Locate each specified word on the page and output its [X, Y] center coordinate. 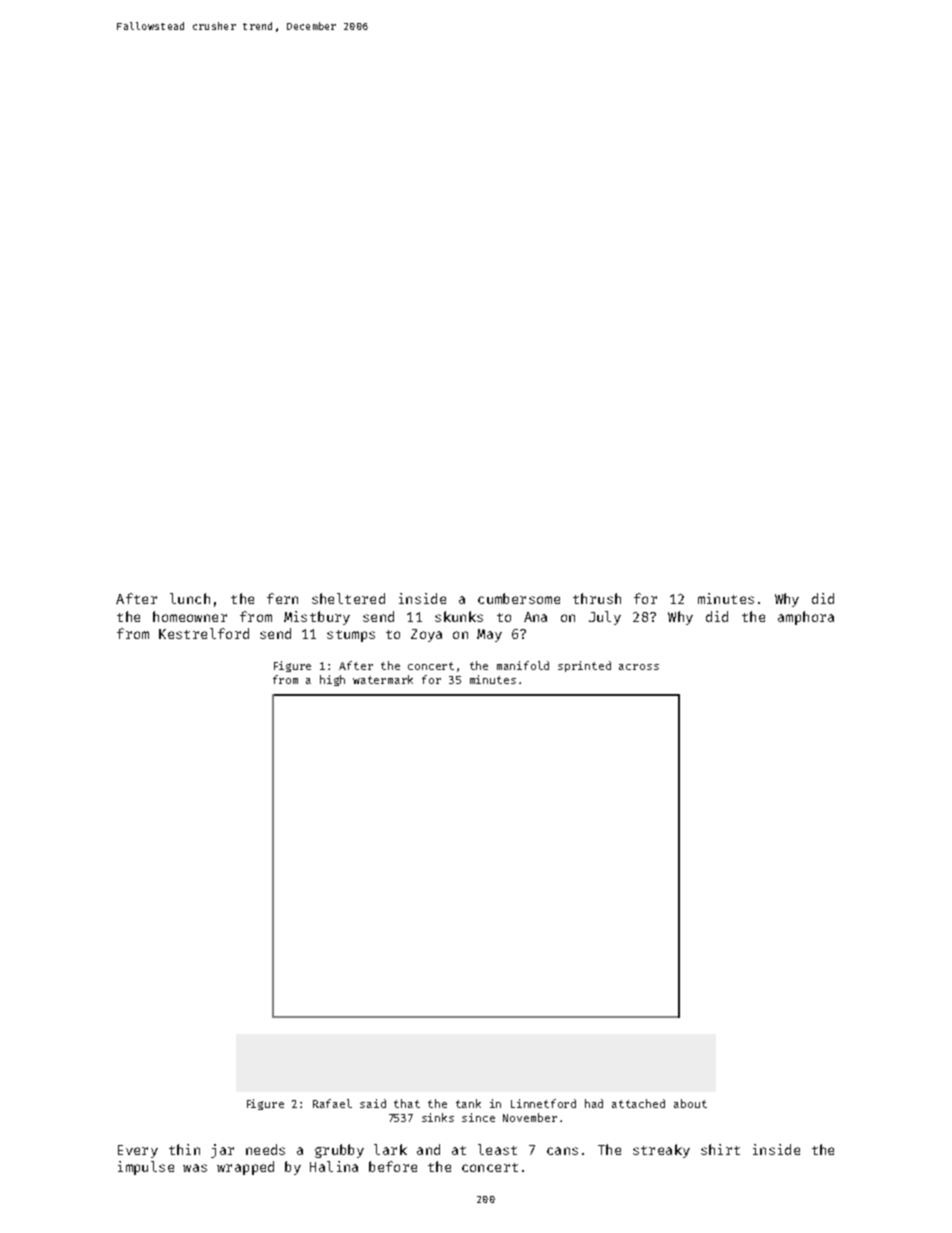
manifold [523, 665]
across [639, 667]
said [373, 1103]
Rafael [332, 1103]
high [332, 680]
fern [282, 598]
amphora [806, 618]
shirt [720, 1149]
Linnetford [543, 1103]
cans [562, 1151]
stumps [351, 636]
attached [638, 1103]
